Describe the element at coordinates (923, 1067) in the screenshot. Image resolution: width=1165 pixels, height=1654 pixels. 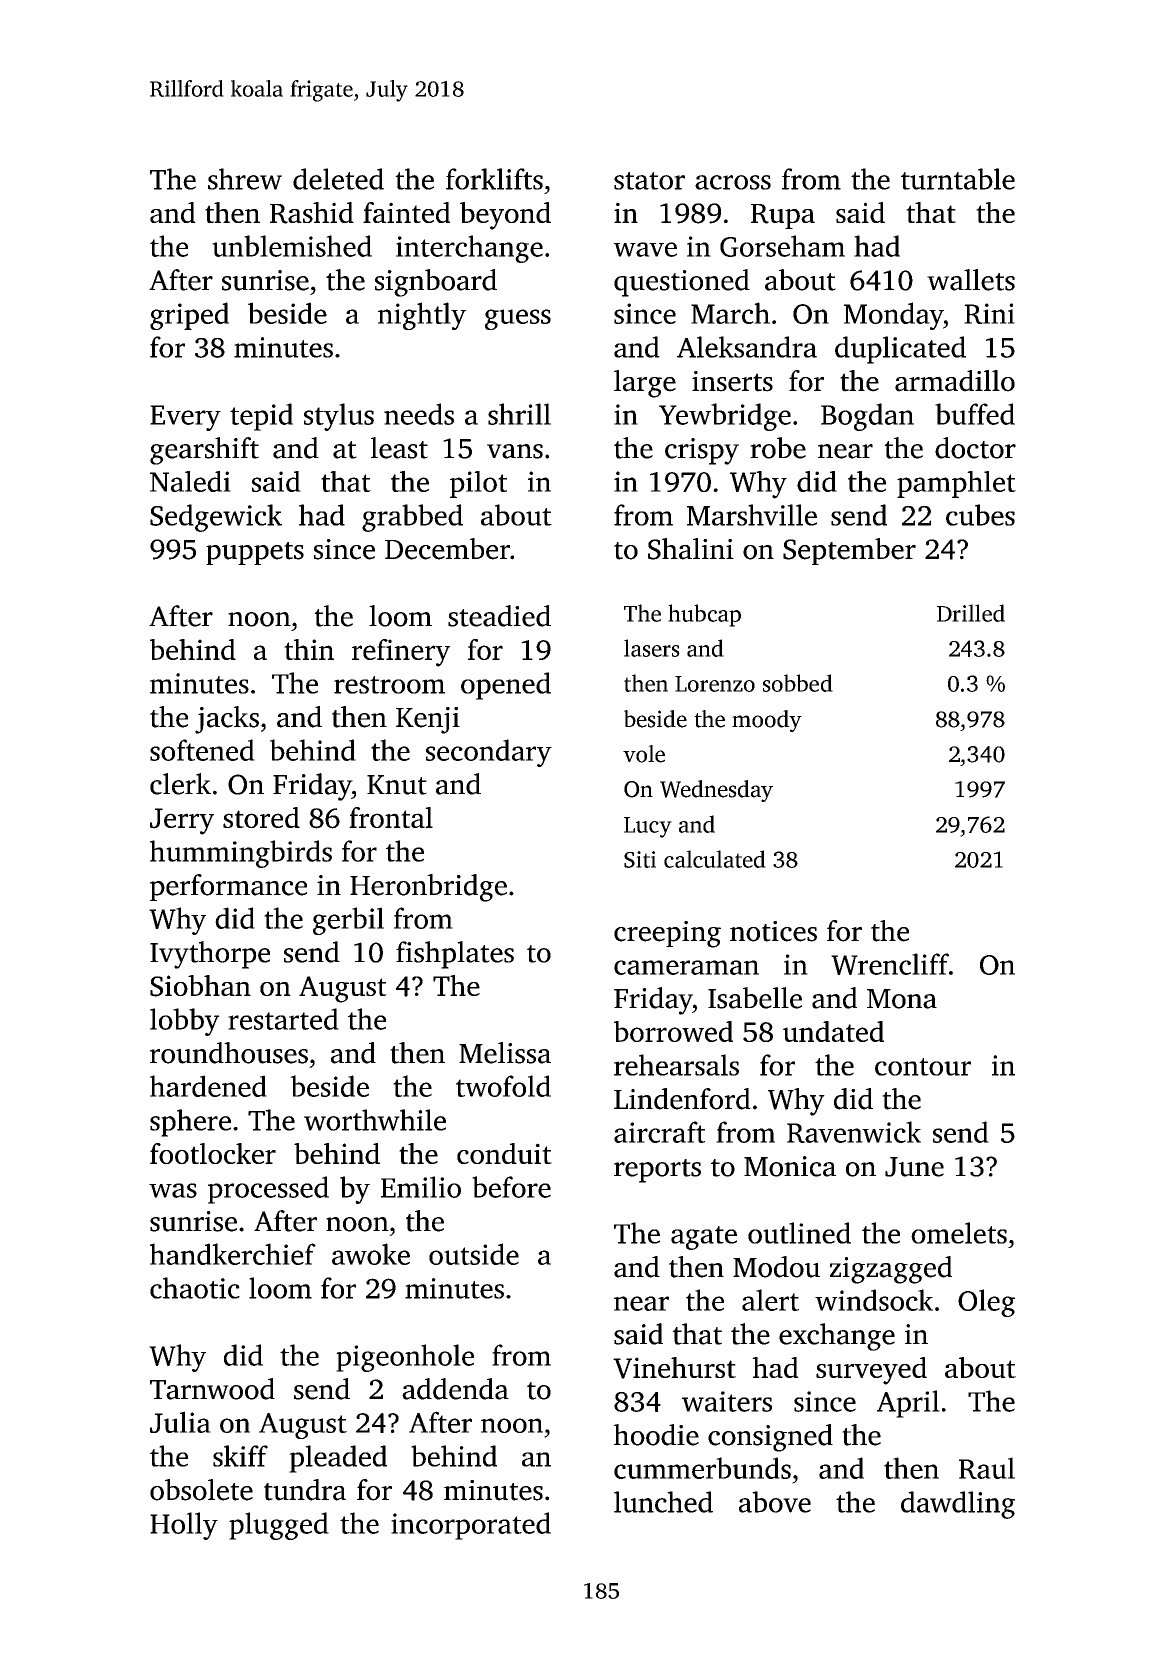
I see `contour` at that location.
